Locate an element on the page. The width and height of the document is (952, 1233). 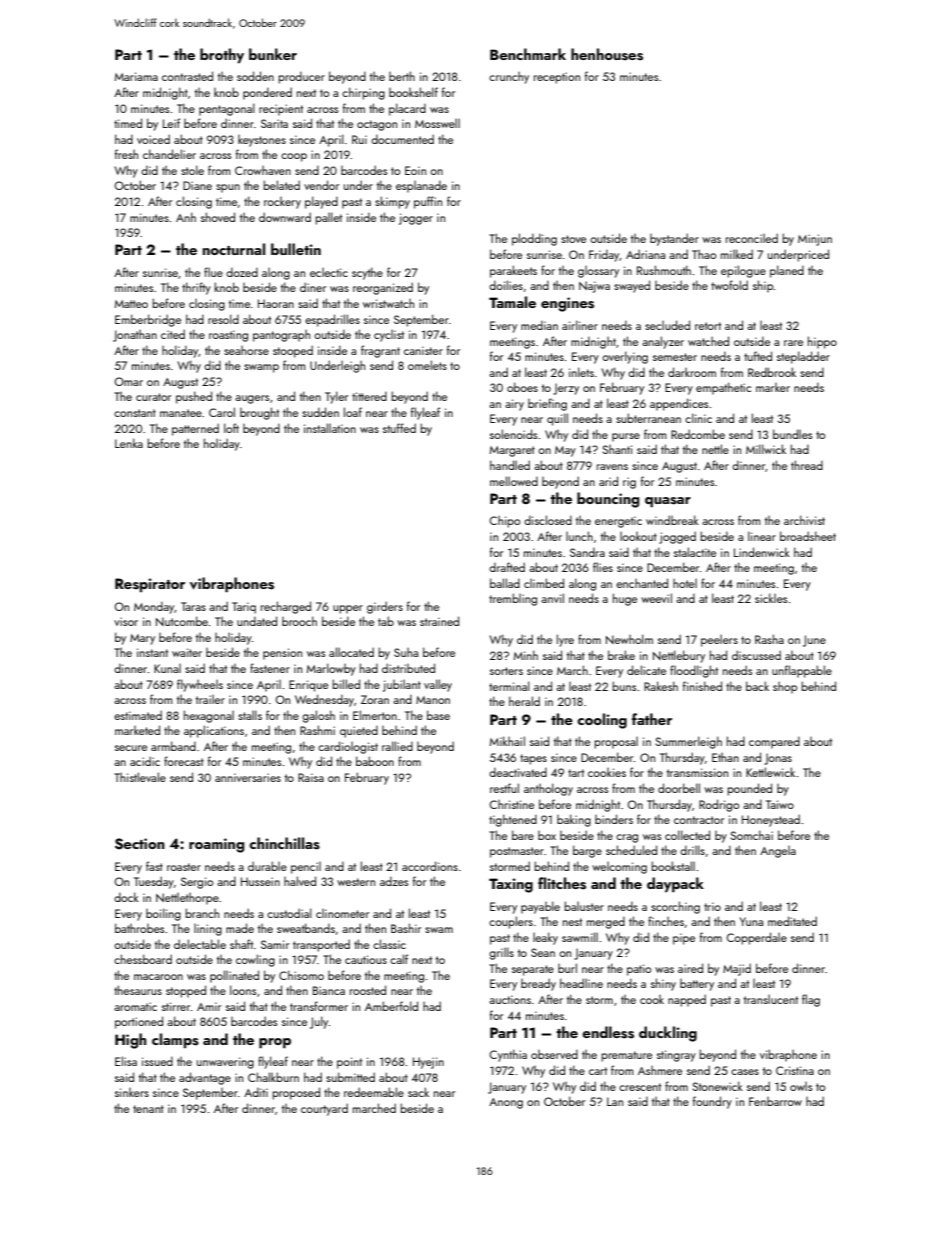
Leif is located at coordinates (171, 123).
